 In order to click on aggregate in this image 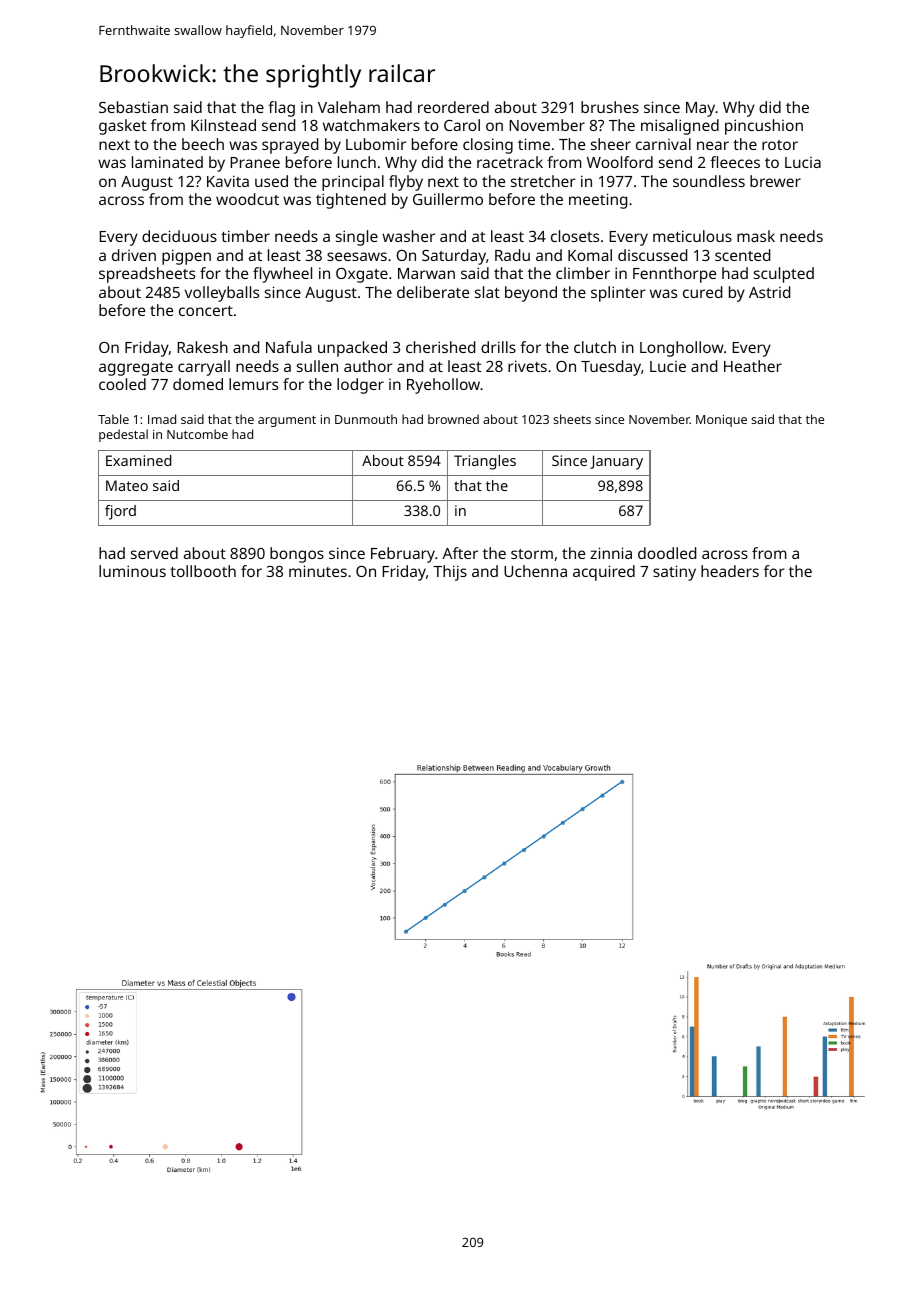, I will do `click(136, 369)`.
